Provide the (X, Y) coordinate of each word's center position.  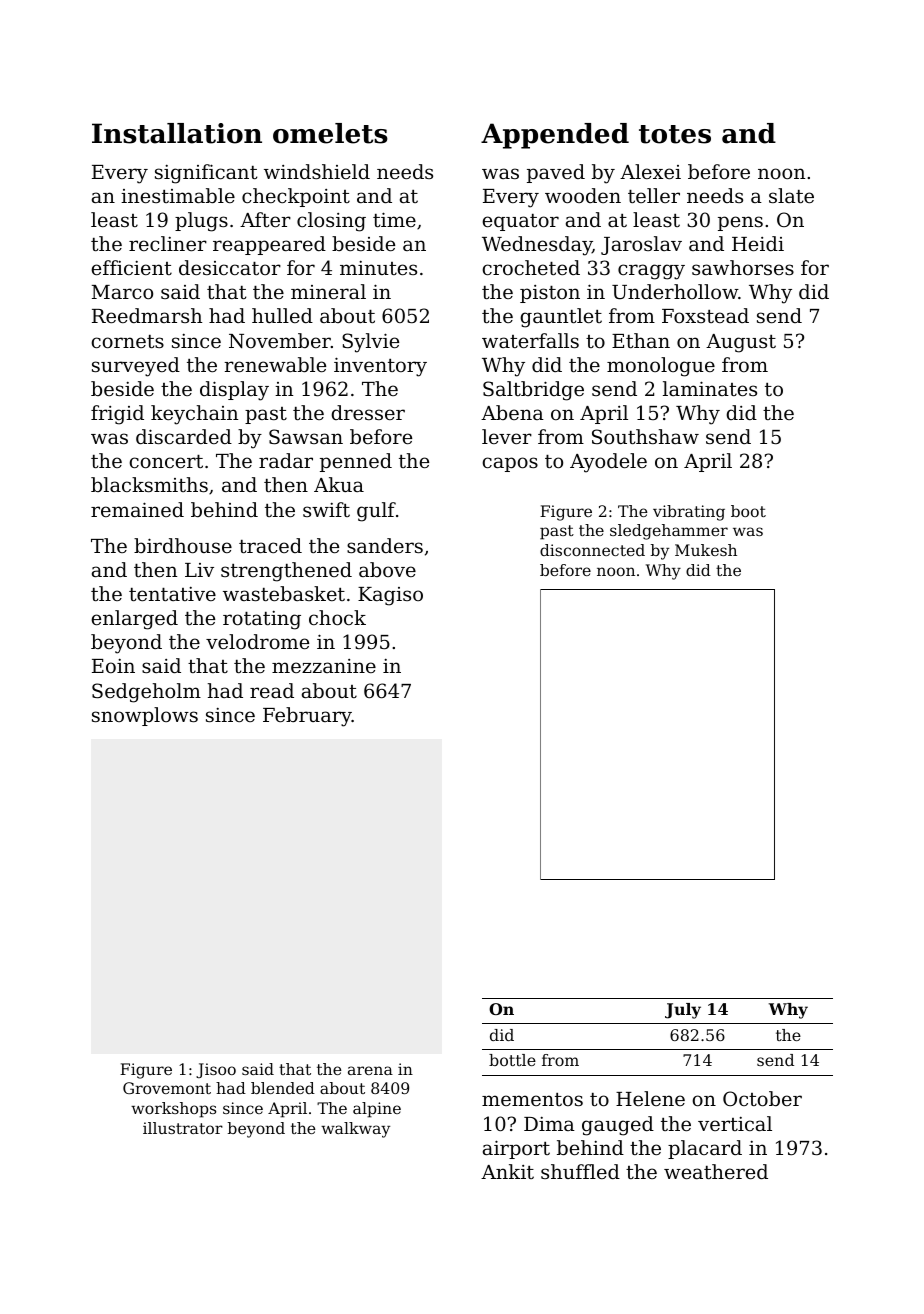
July (683, 1011)
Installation (177, 133)
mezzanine (324, 666)
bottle (512, 1060)
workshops (173, 1110)
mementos (532, 1099)
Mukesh (706, 550)
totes (675, 134)
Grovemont (167, 1088)
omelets (330, 133)
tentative (172, 594)
